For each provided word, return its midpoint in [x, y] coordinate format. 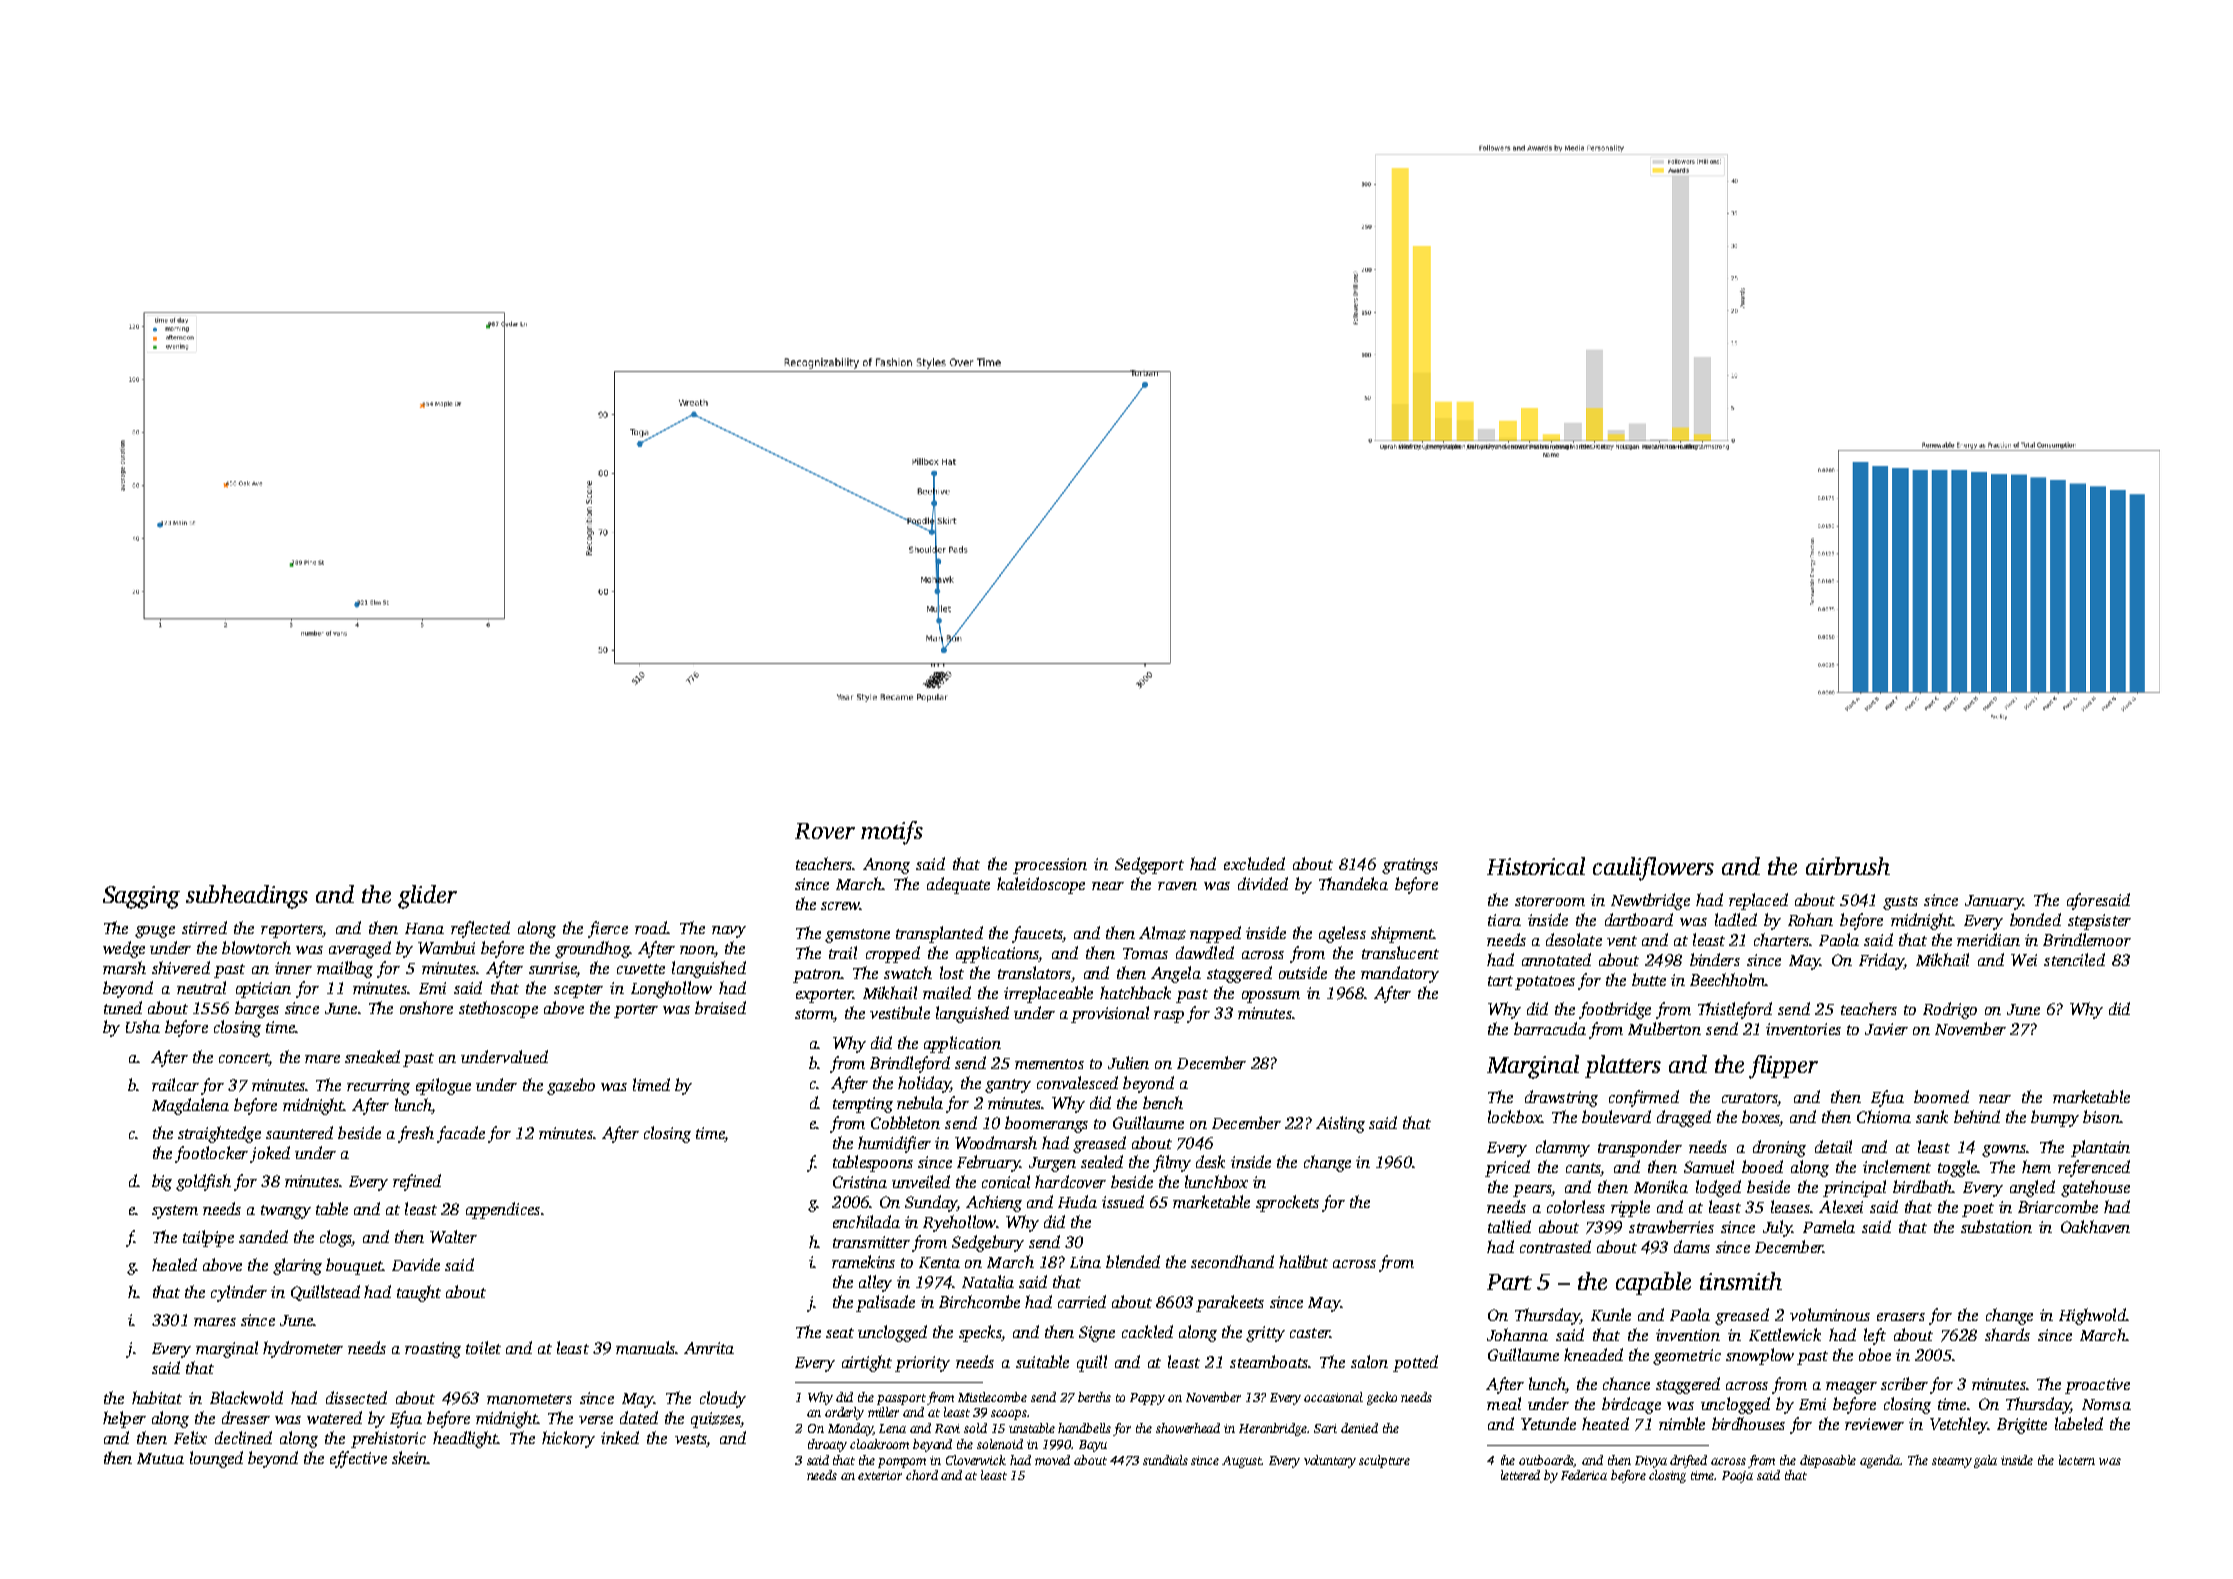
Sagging [141, 897]
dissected [356, 1397]
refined [417, 1182]
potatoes [1545, 983]
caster [1310, 1333]
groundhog [592, 949]
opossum [1271, 997]
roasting [433, 1350]
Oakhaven [2095, 1226]
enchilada [866, 1221]
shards [2007, 1334]
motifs [892, 833]
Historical [1536, 866]
